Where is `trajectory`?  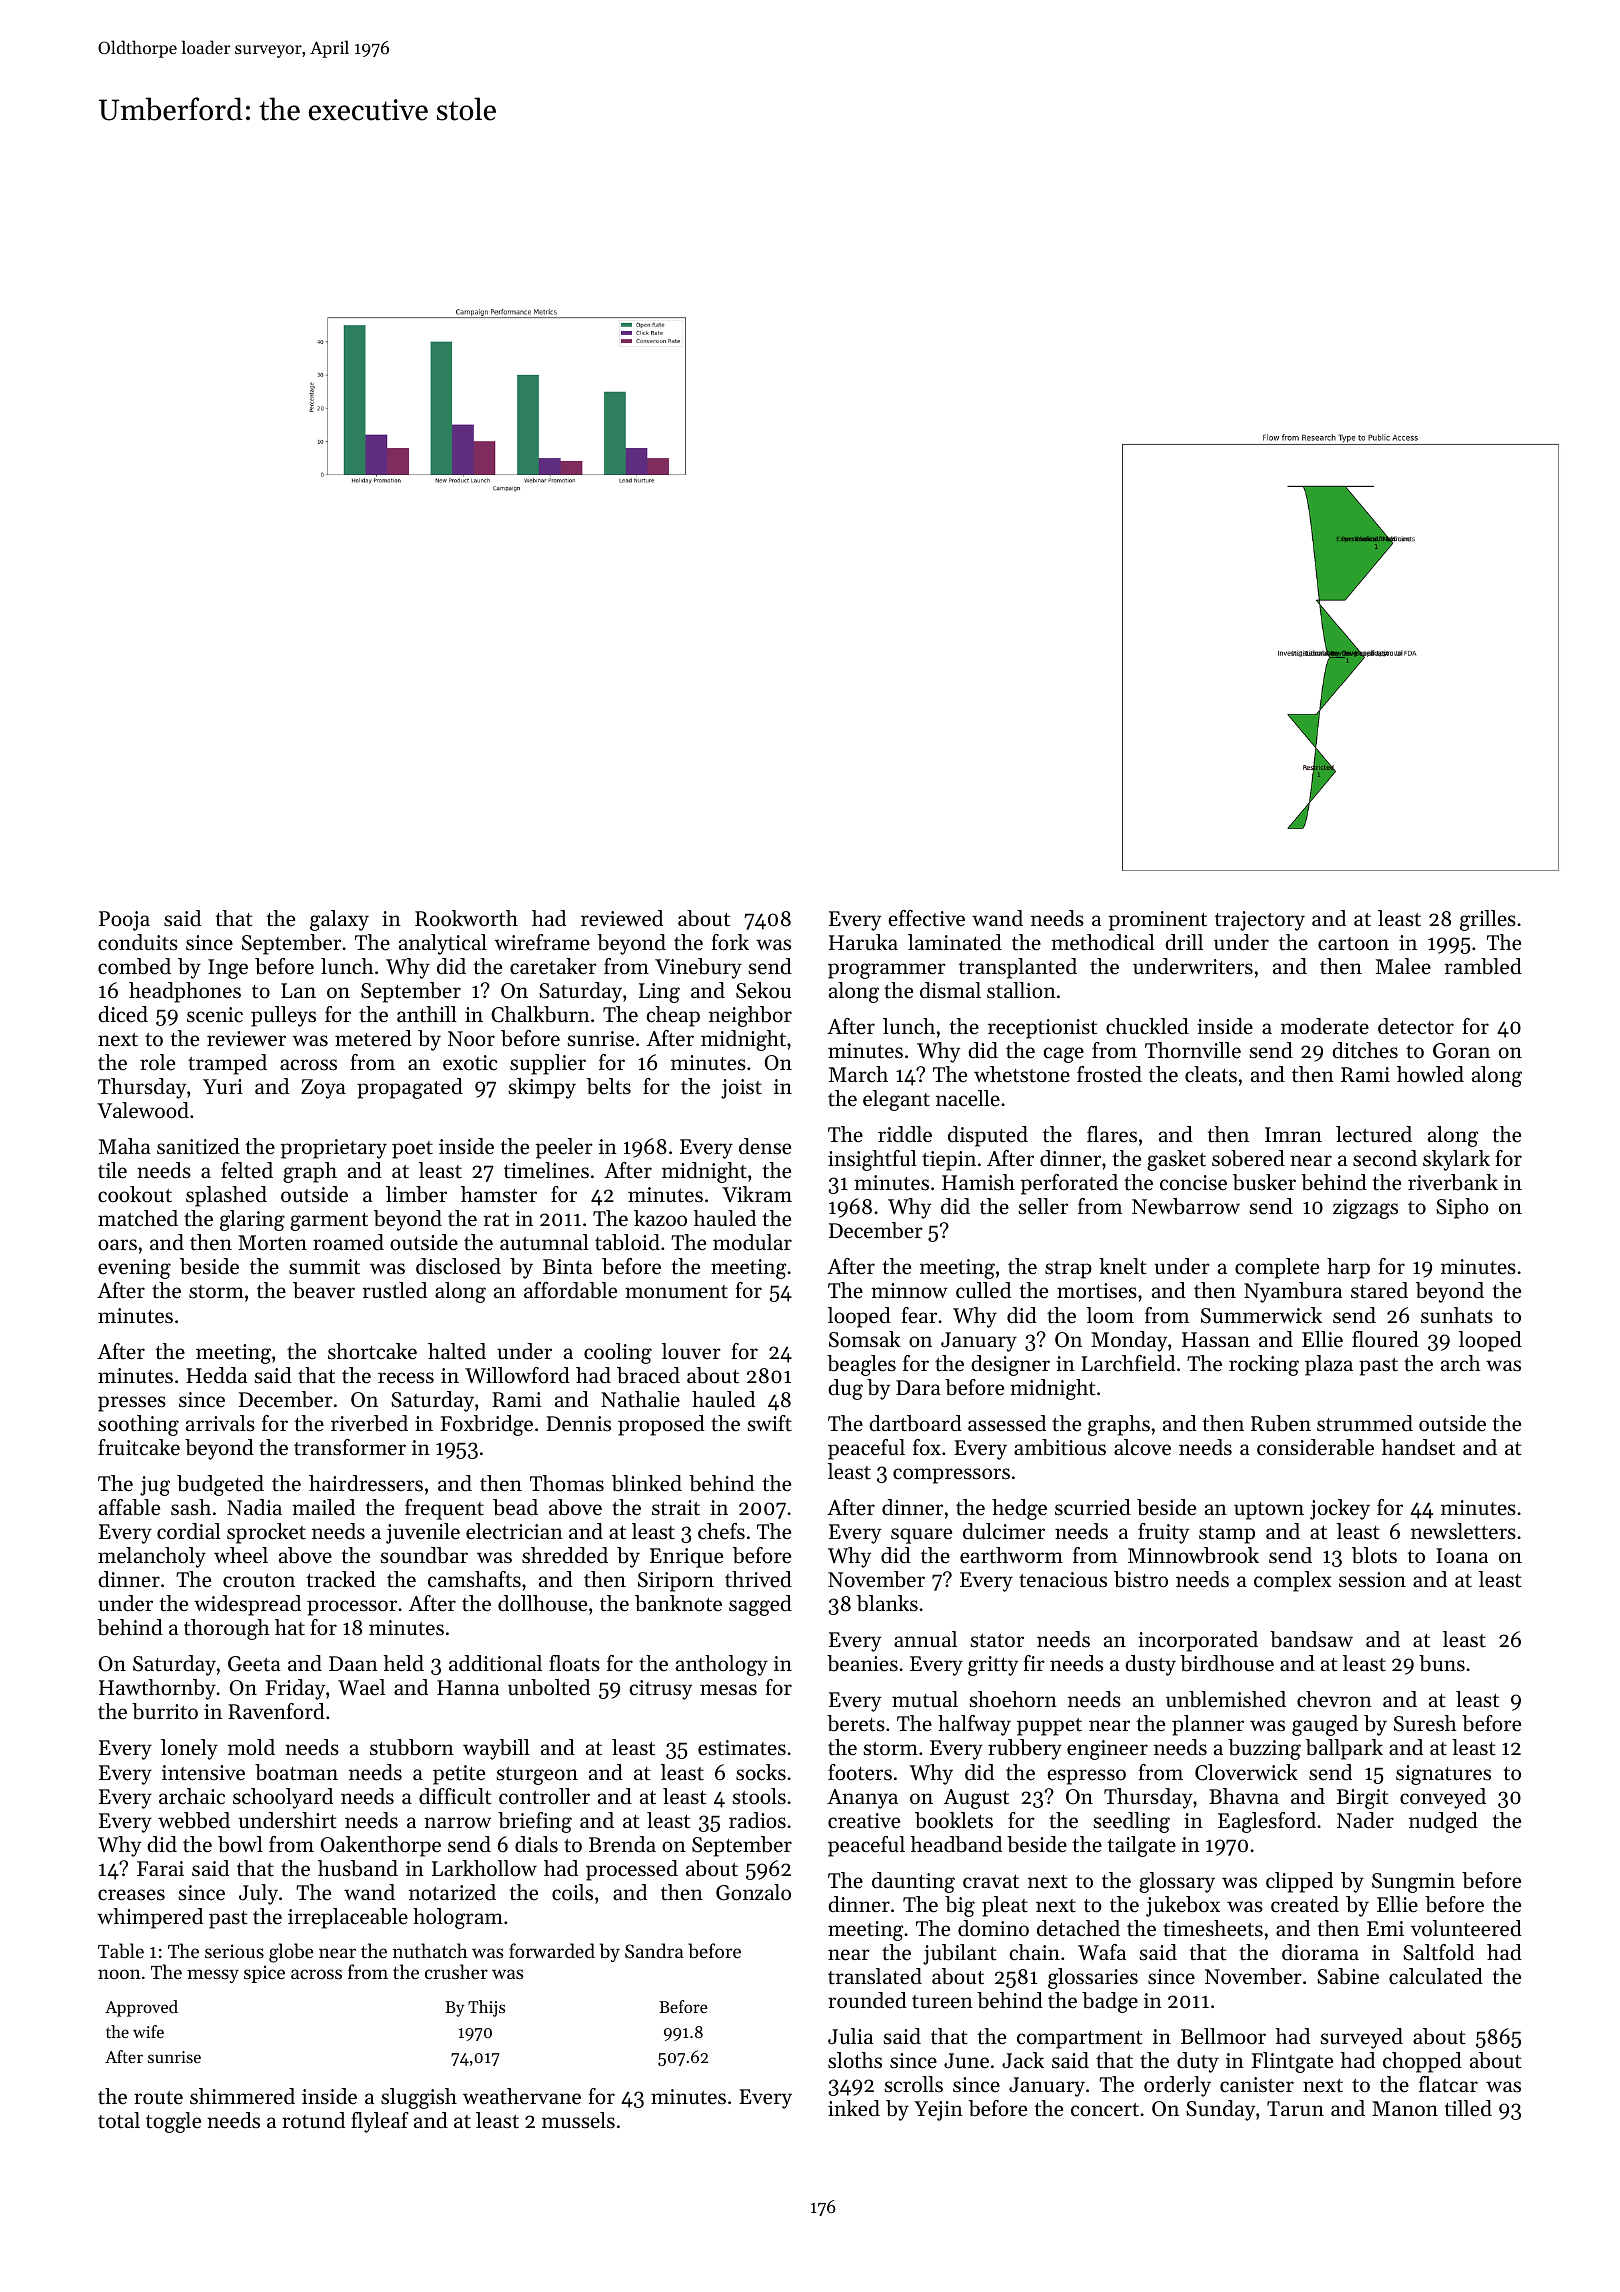
trajectory is located at coordinates (1260, 921).
